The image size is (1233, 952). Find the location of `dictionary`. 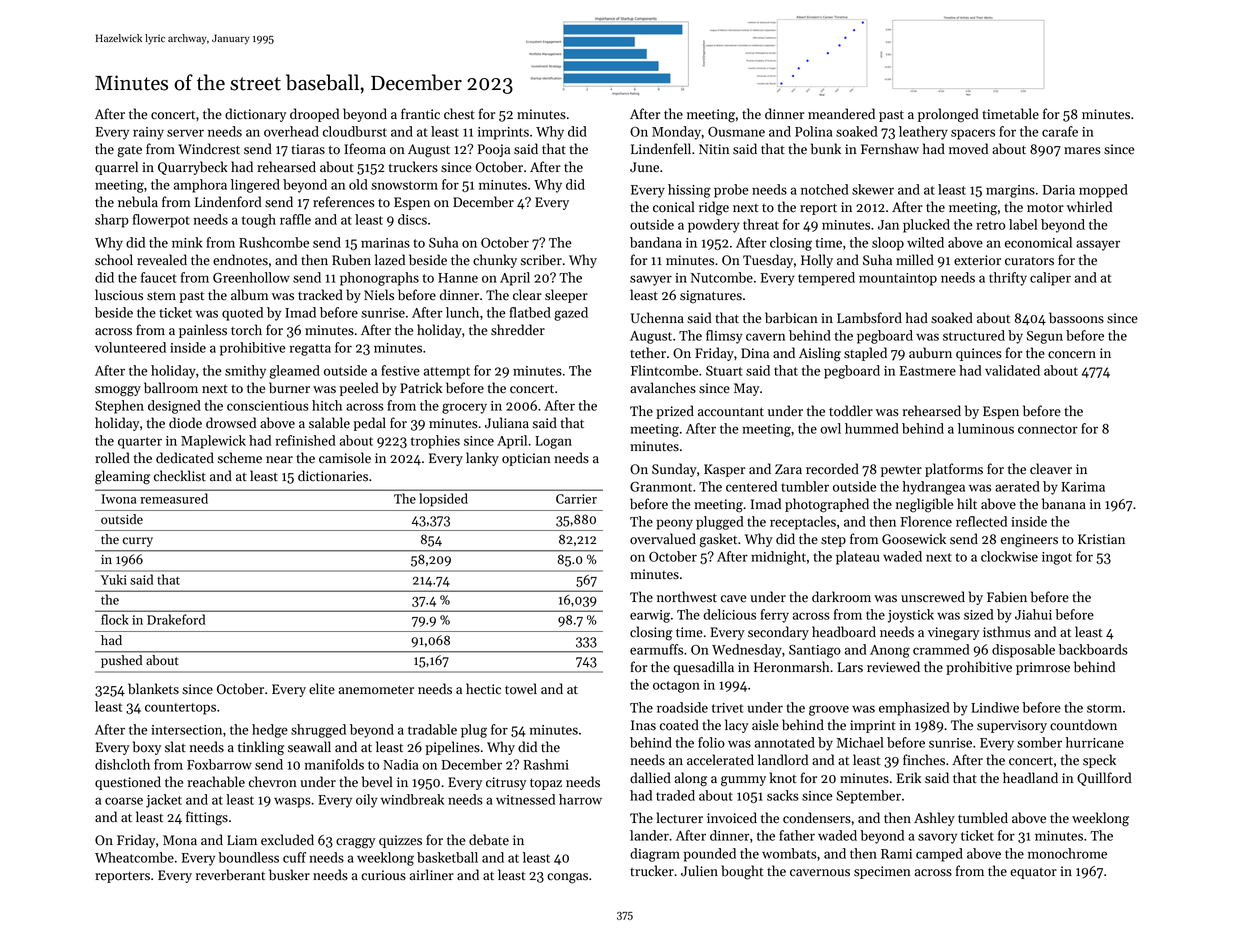

dictionary is located at coordinates (255, 115).
